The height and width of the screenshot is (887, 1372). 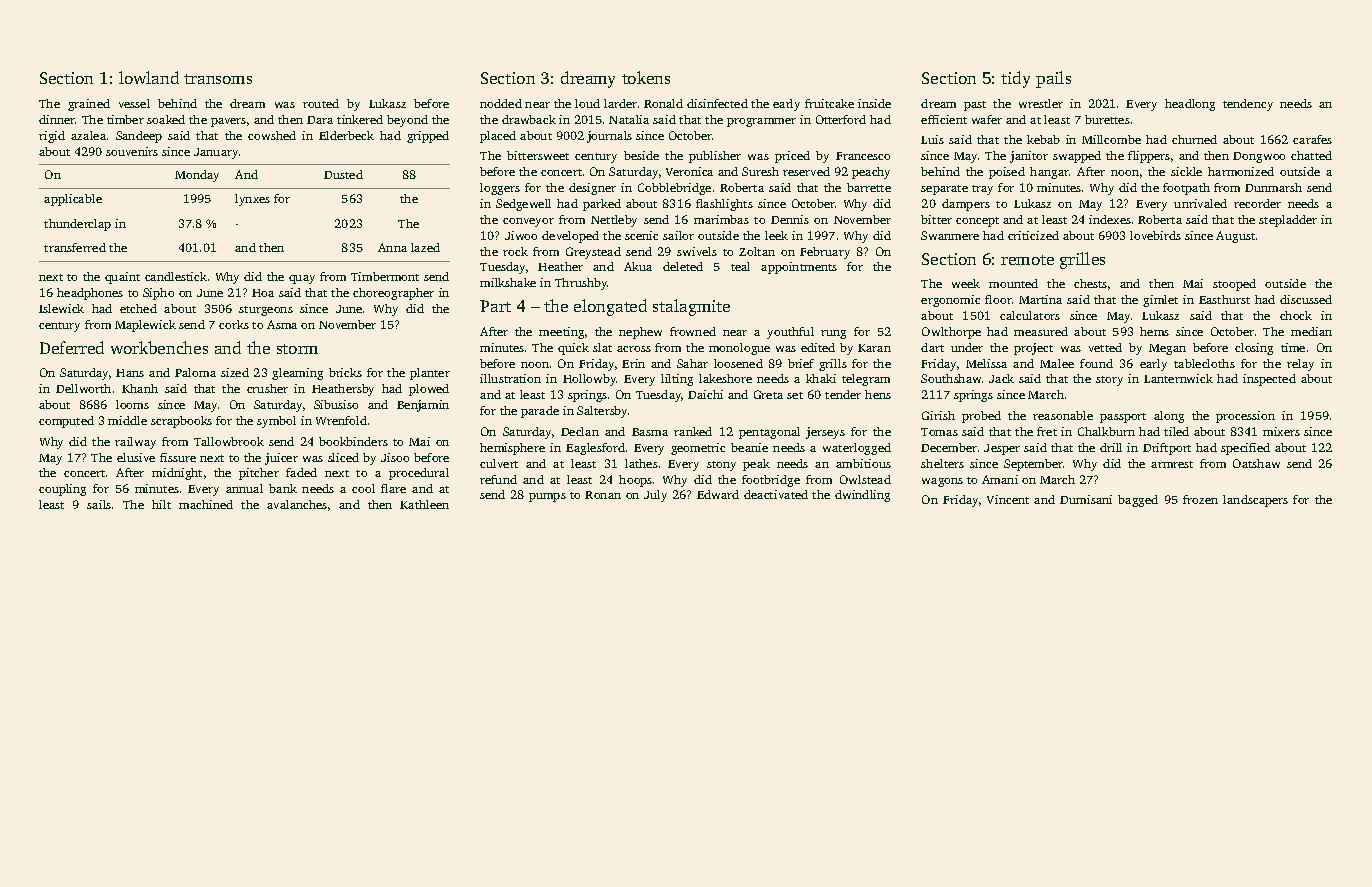 What do you see at coordinates (833, 365) in the screenshot?
I see `grills` at bounding box center [833, 365].
